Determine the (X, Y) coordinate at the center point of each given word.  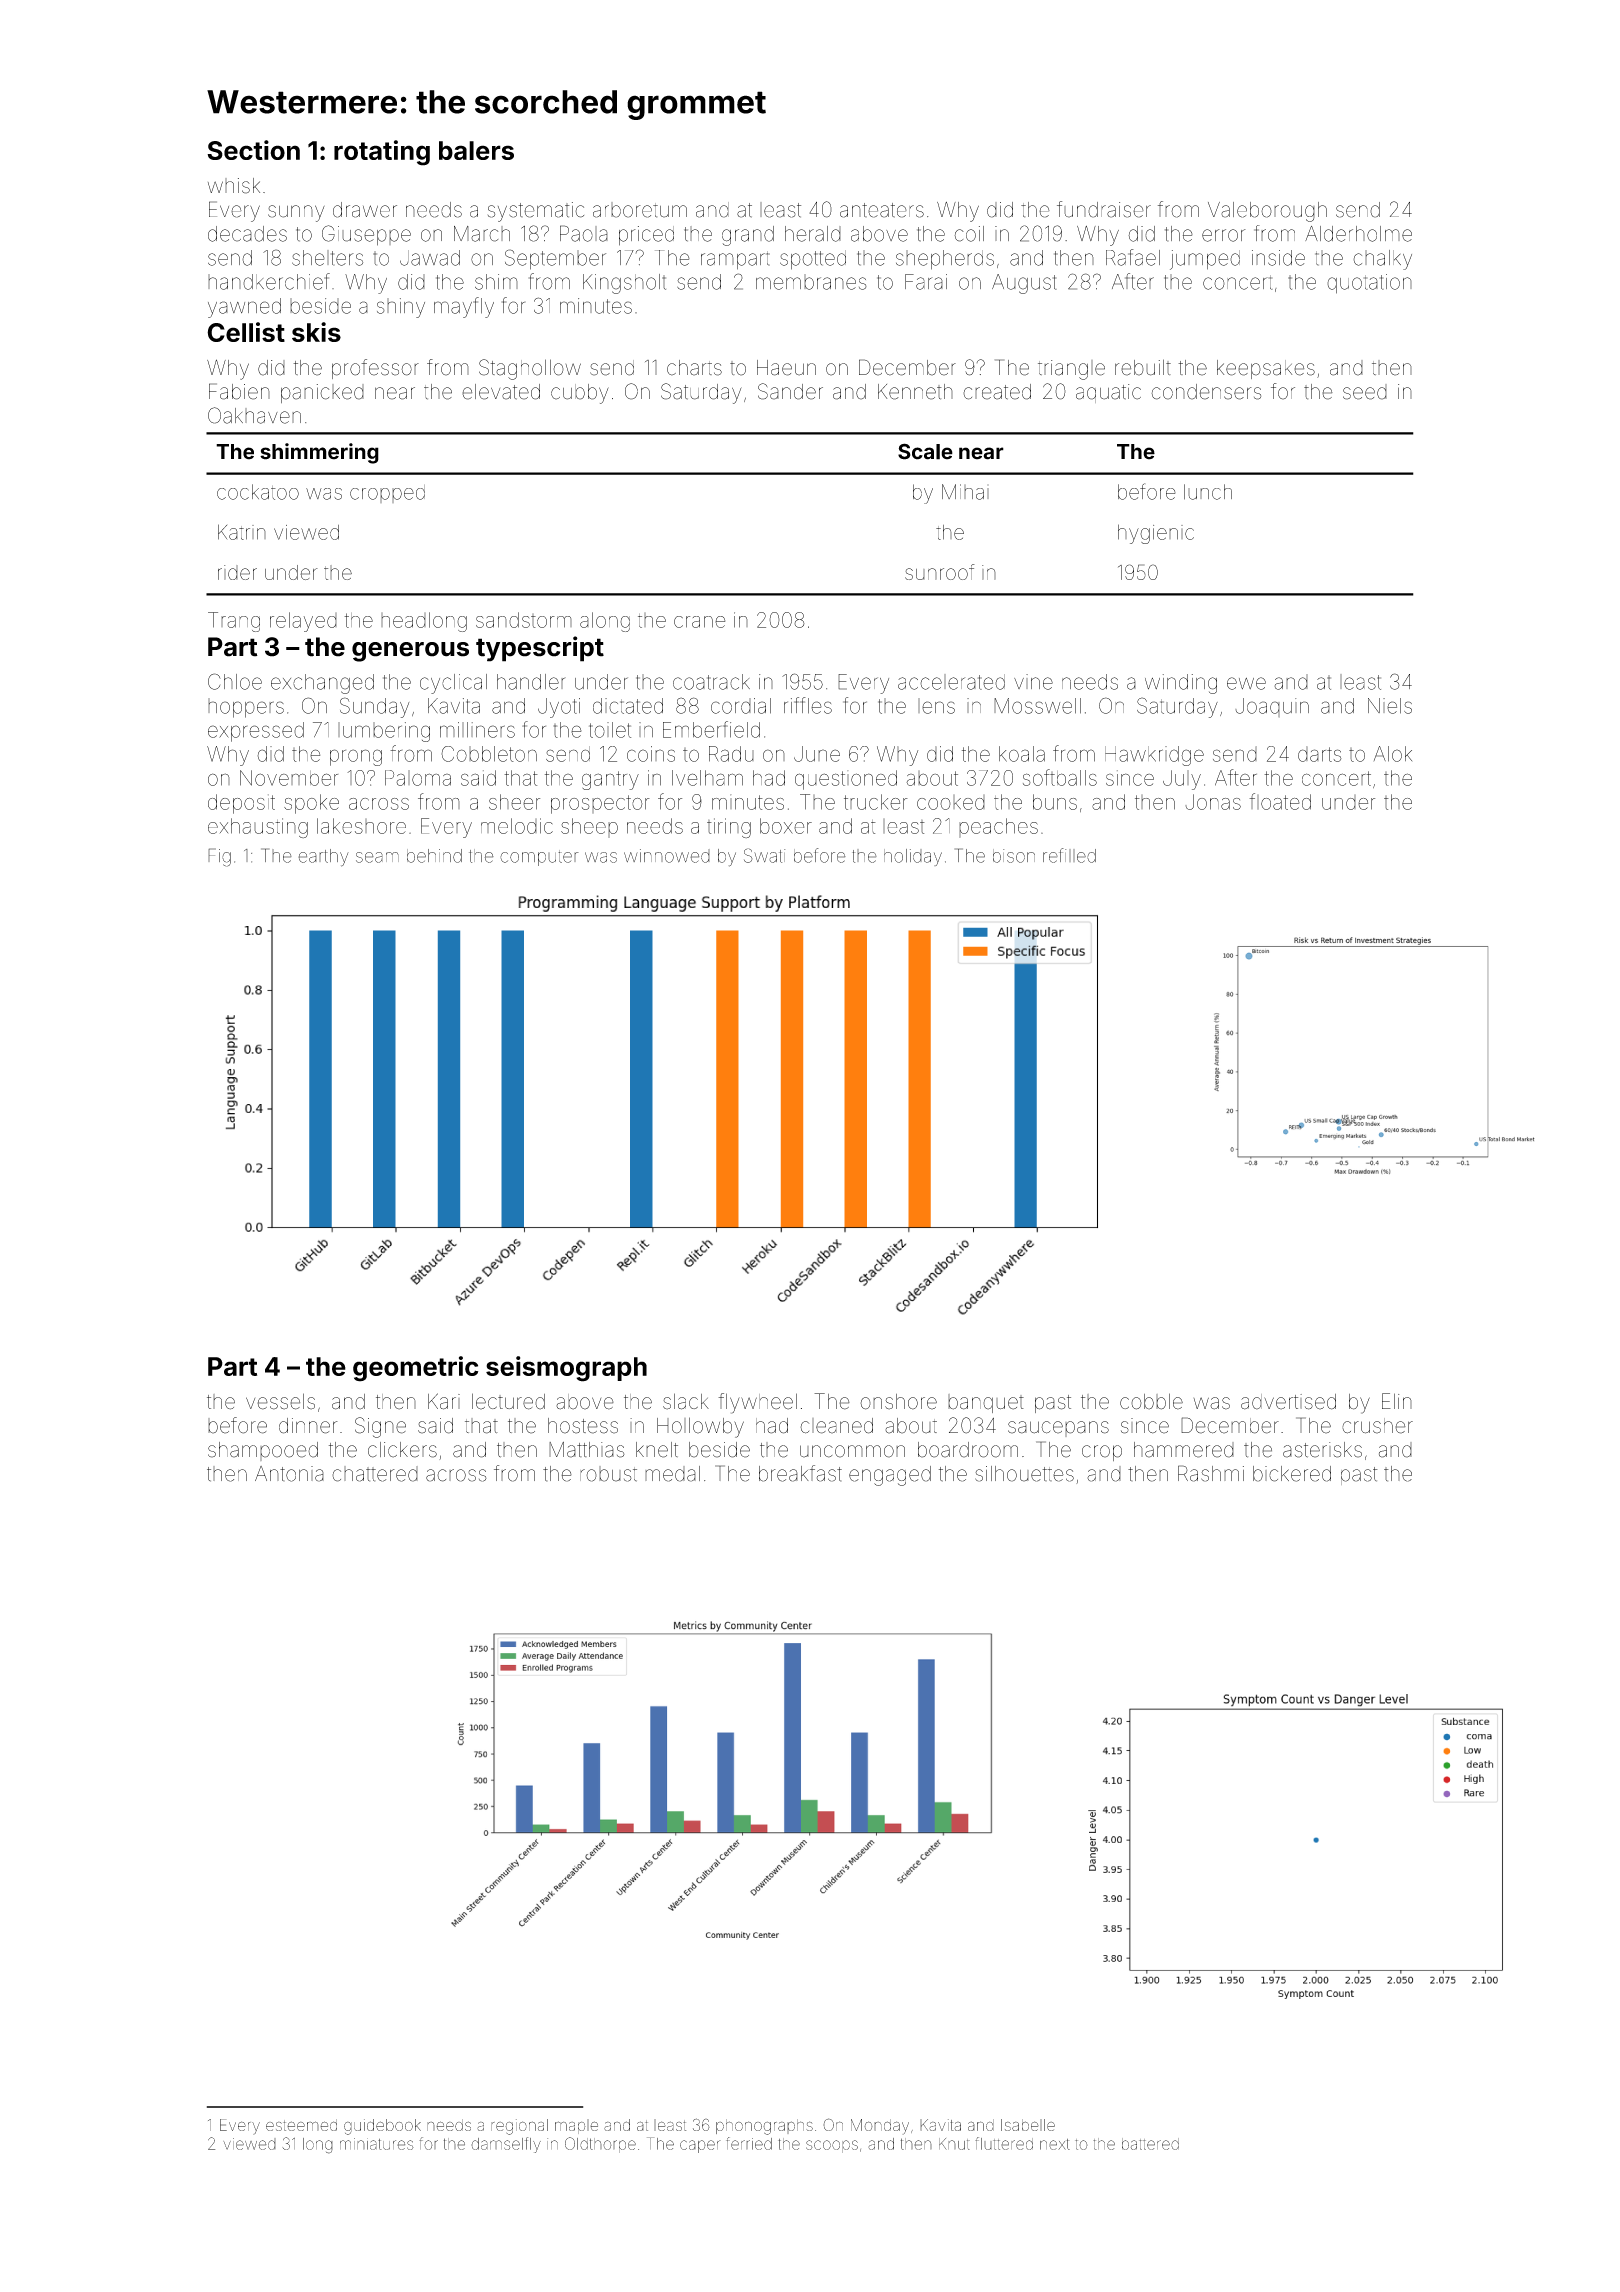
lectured (508, 1401)
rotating (382, 153)
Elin (1397, 1401)
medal (672, 1474)
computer (539, 858)
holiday (913, 857)
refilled (1069, 855)
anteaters (882, 210)
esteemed (301, 2125)
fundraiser (1104, 209)
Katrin (242, 532)
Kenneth (915, 392)
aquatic (1108, 393)
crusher (1377, 1426)
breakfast (800, 1473)
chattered (375, 1474)
